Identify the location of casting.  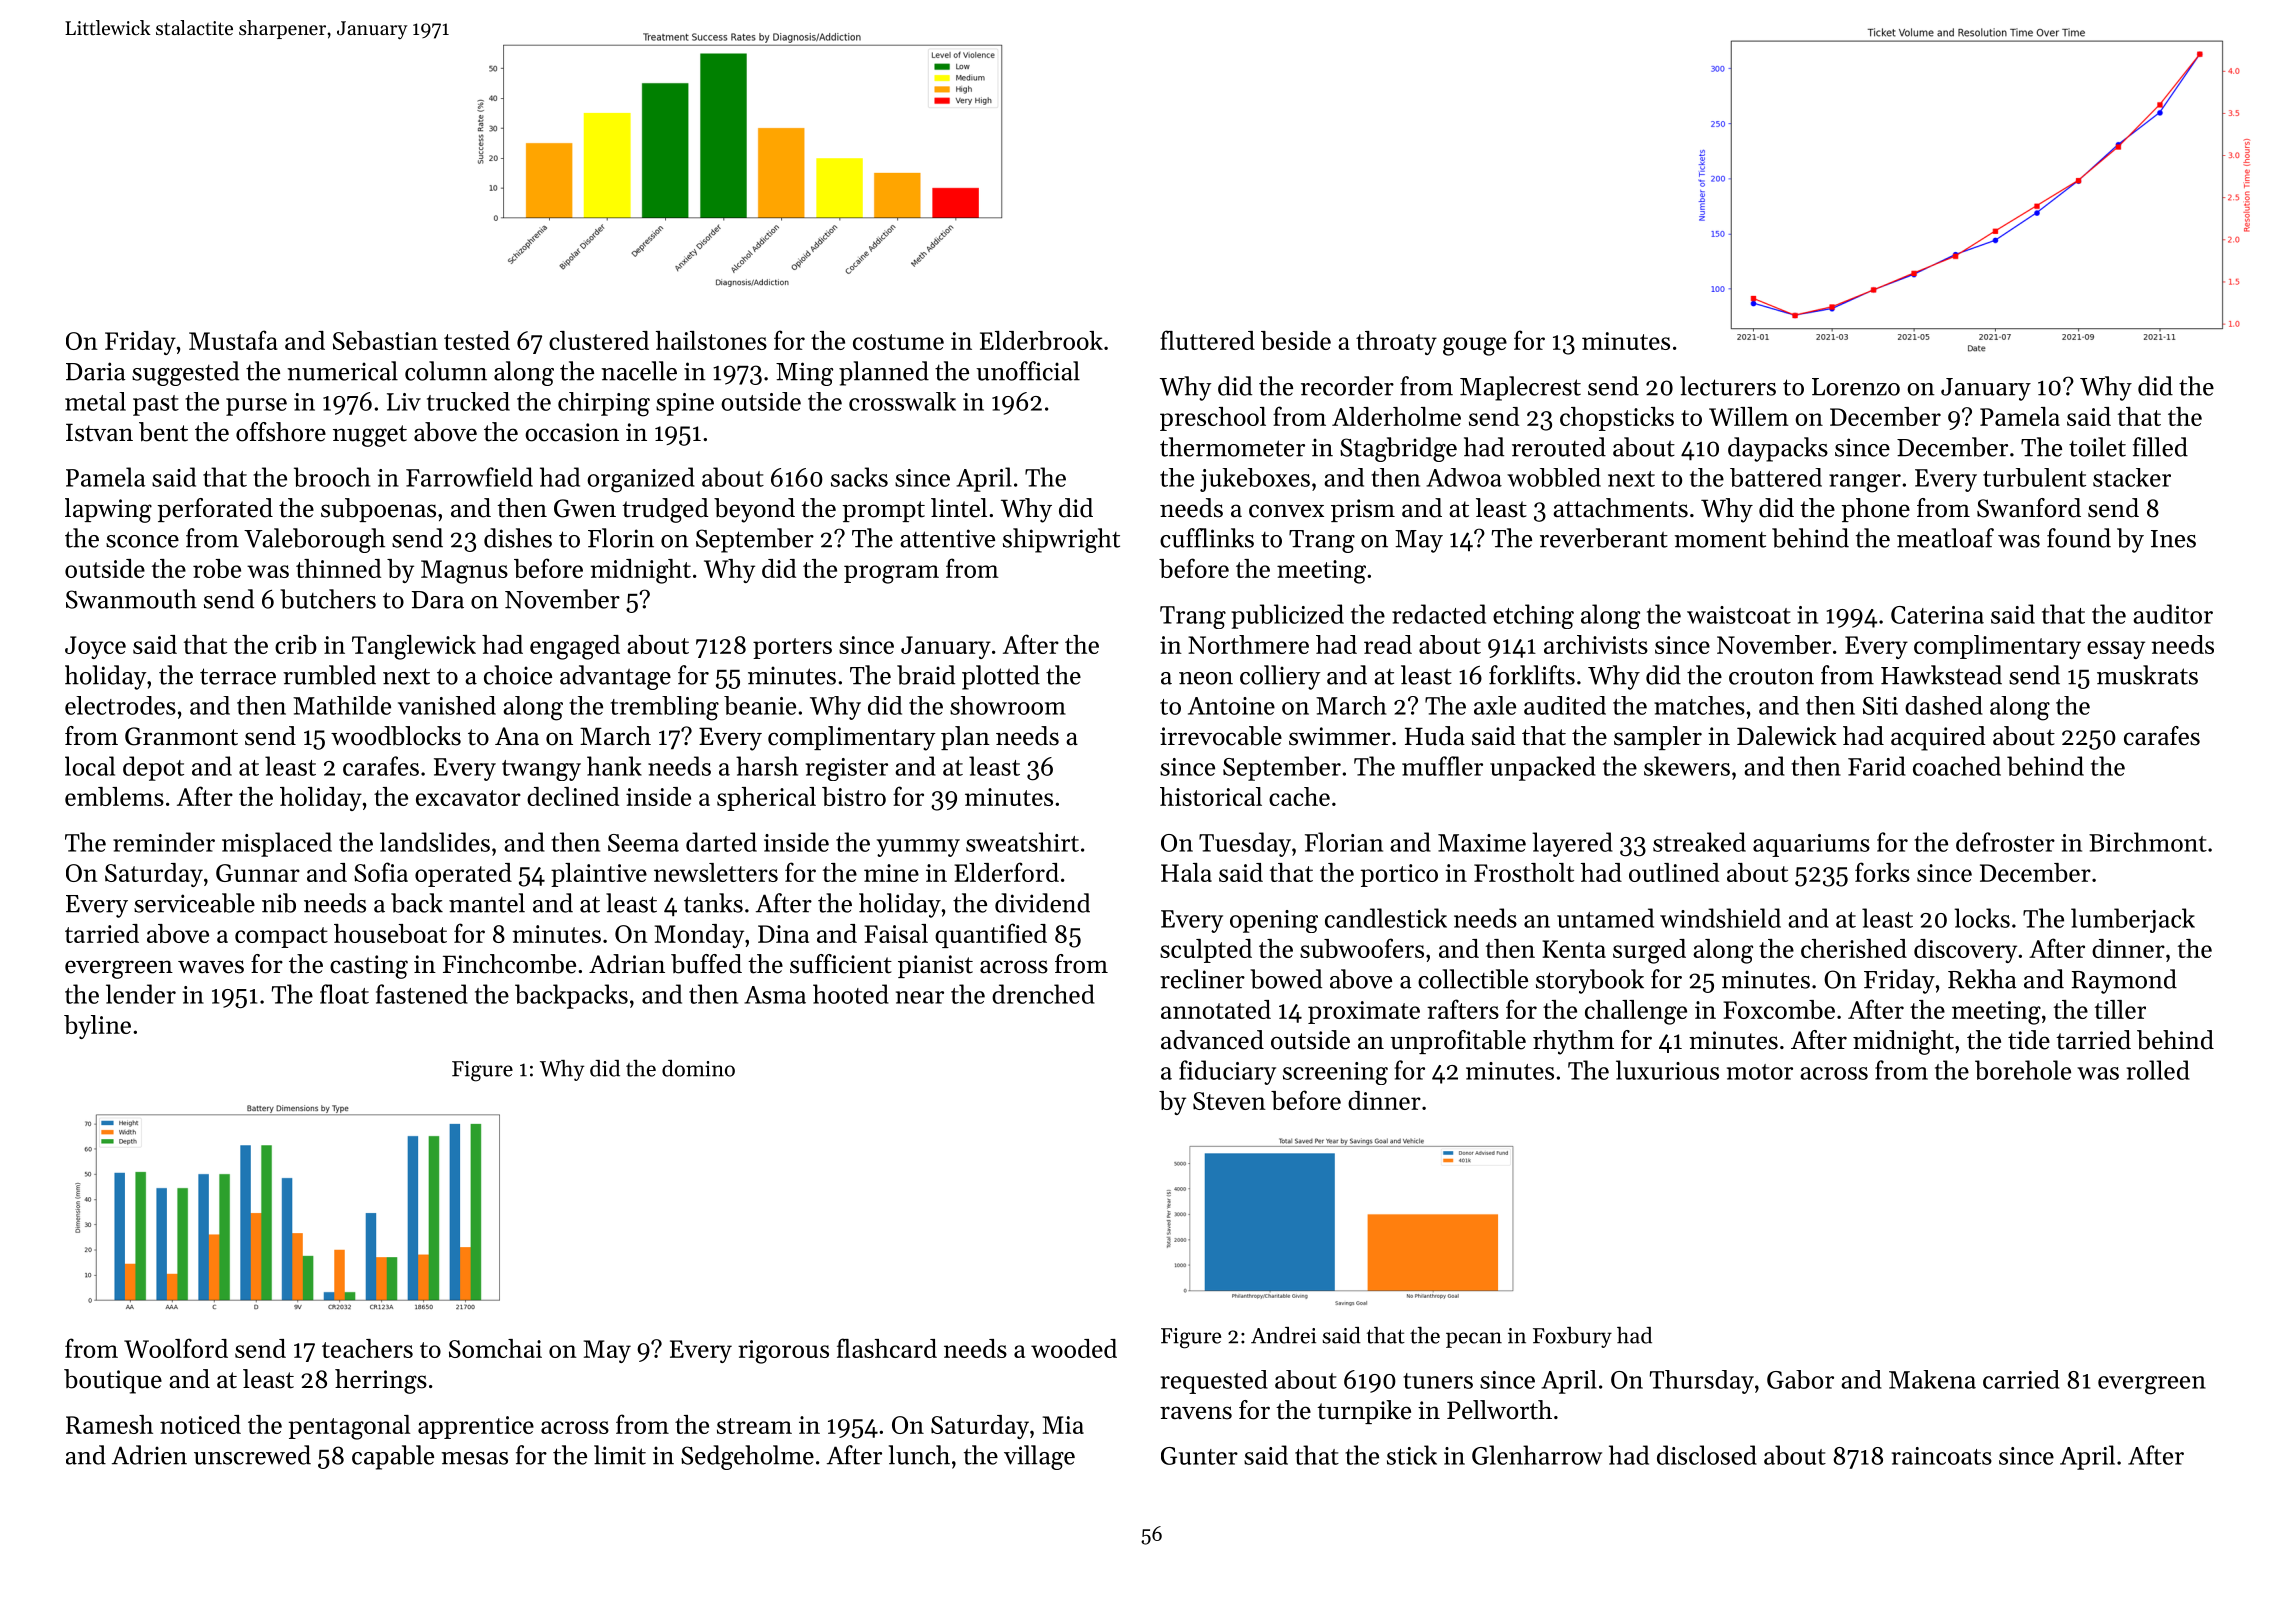
(369, 967).
